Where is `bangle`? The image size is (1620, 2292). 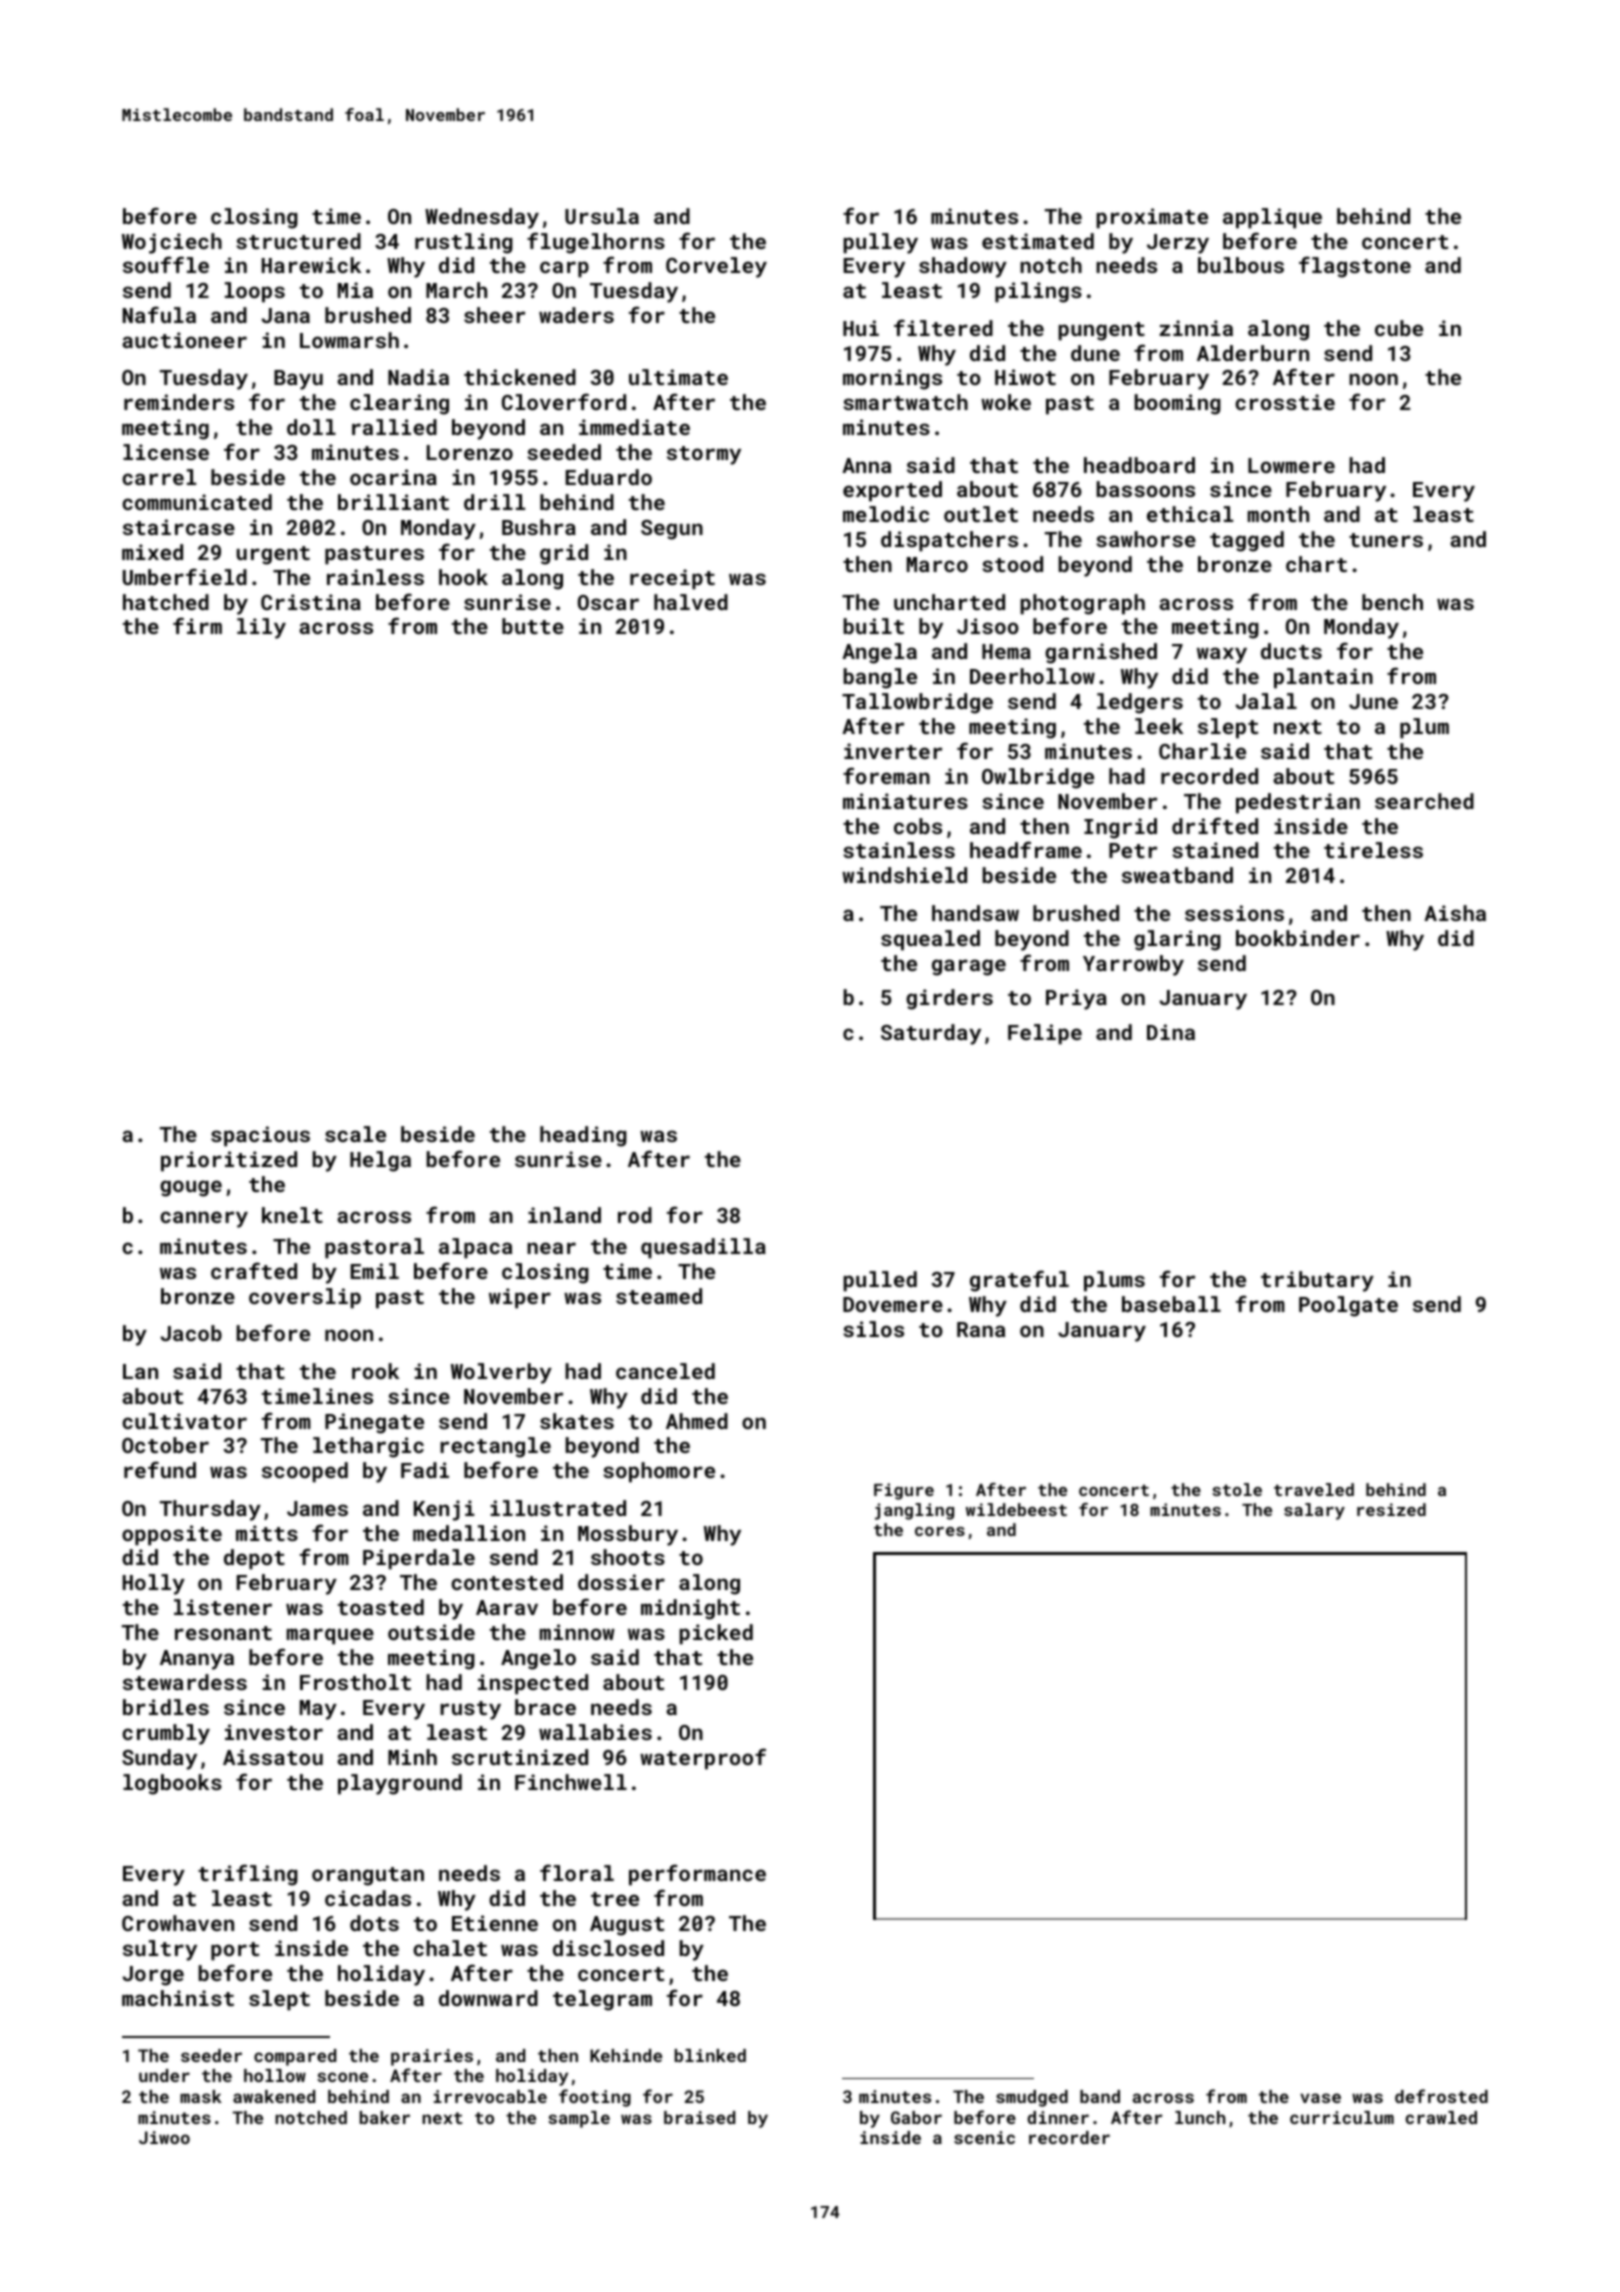
bangle is located at coordinates (880, 678).
